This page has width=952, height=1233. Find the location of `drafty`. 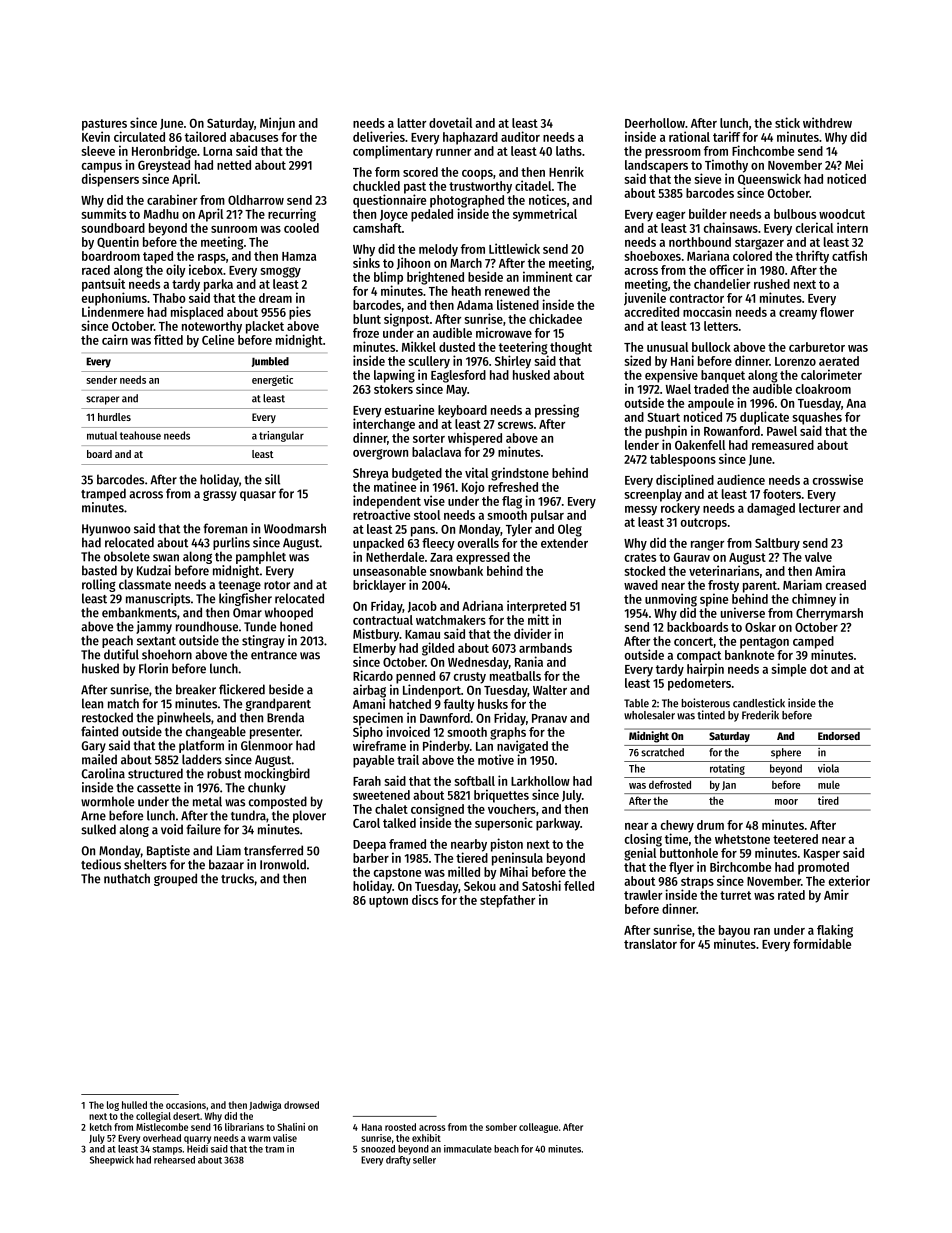

drafty is located at coordinates (398, 1161).
